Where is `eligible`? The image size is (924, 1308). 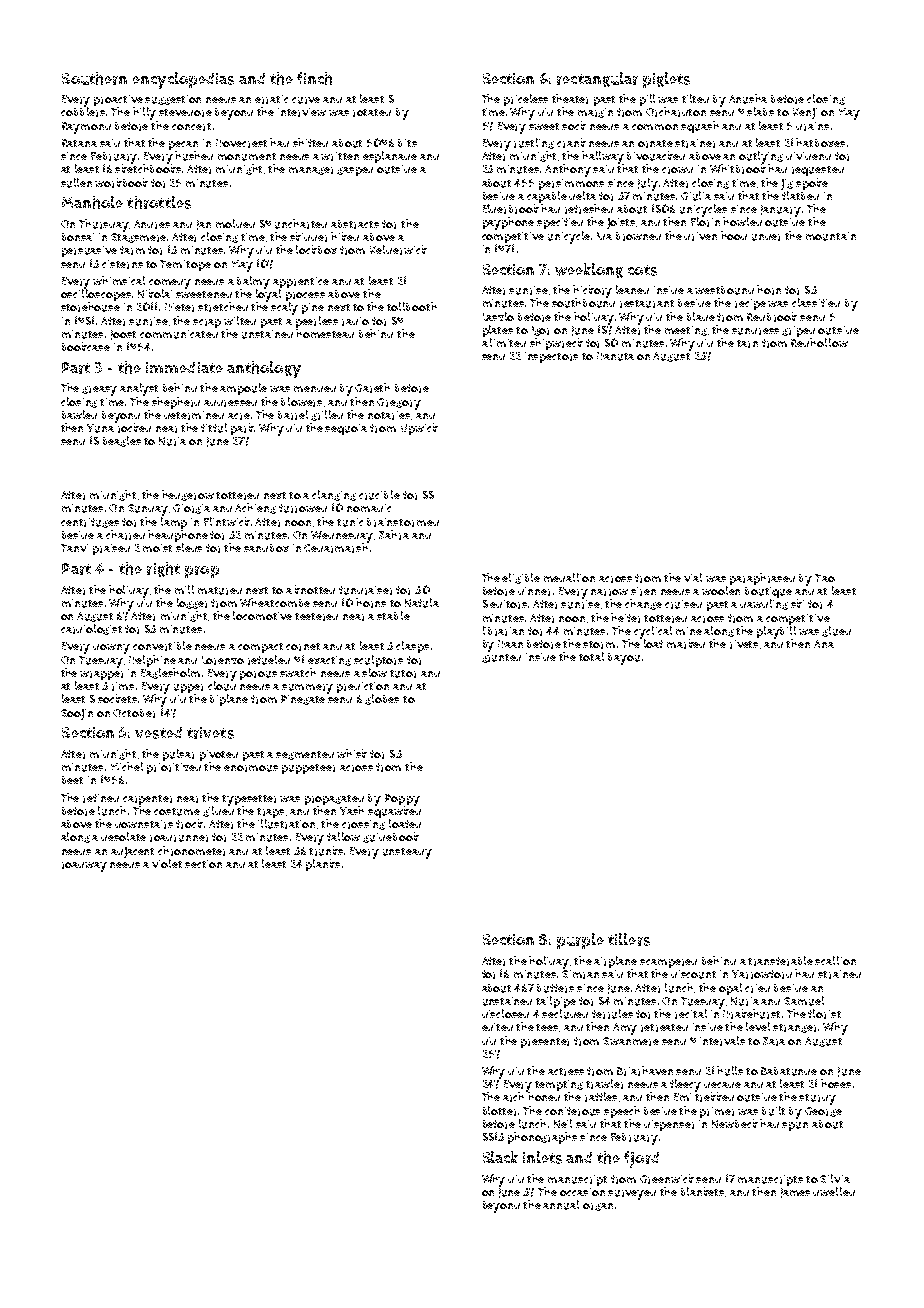
eligible is located at coordinates (521, 578).
